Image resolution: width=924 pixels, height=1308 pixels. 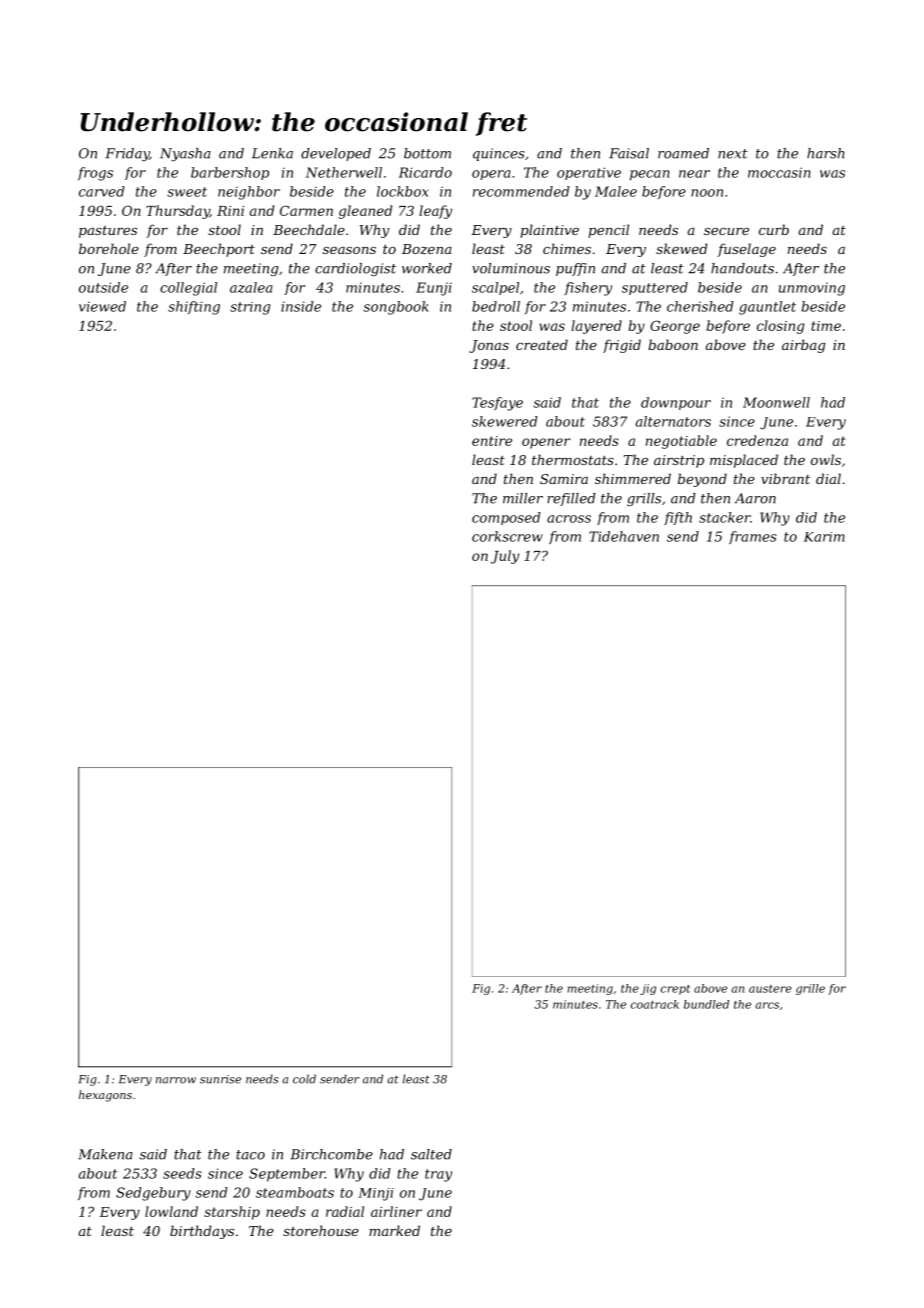 What do you see at coordinates (220, 1079) in the screenshot?
I see `sunrise` at bounding box center [220, 1079].
